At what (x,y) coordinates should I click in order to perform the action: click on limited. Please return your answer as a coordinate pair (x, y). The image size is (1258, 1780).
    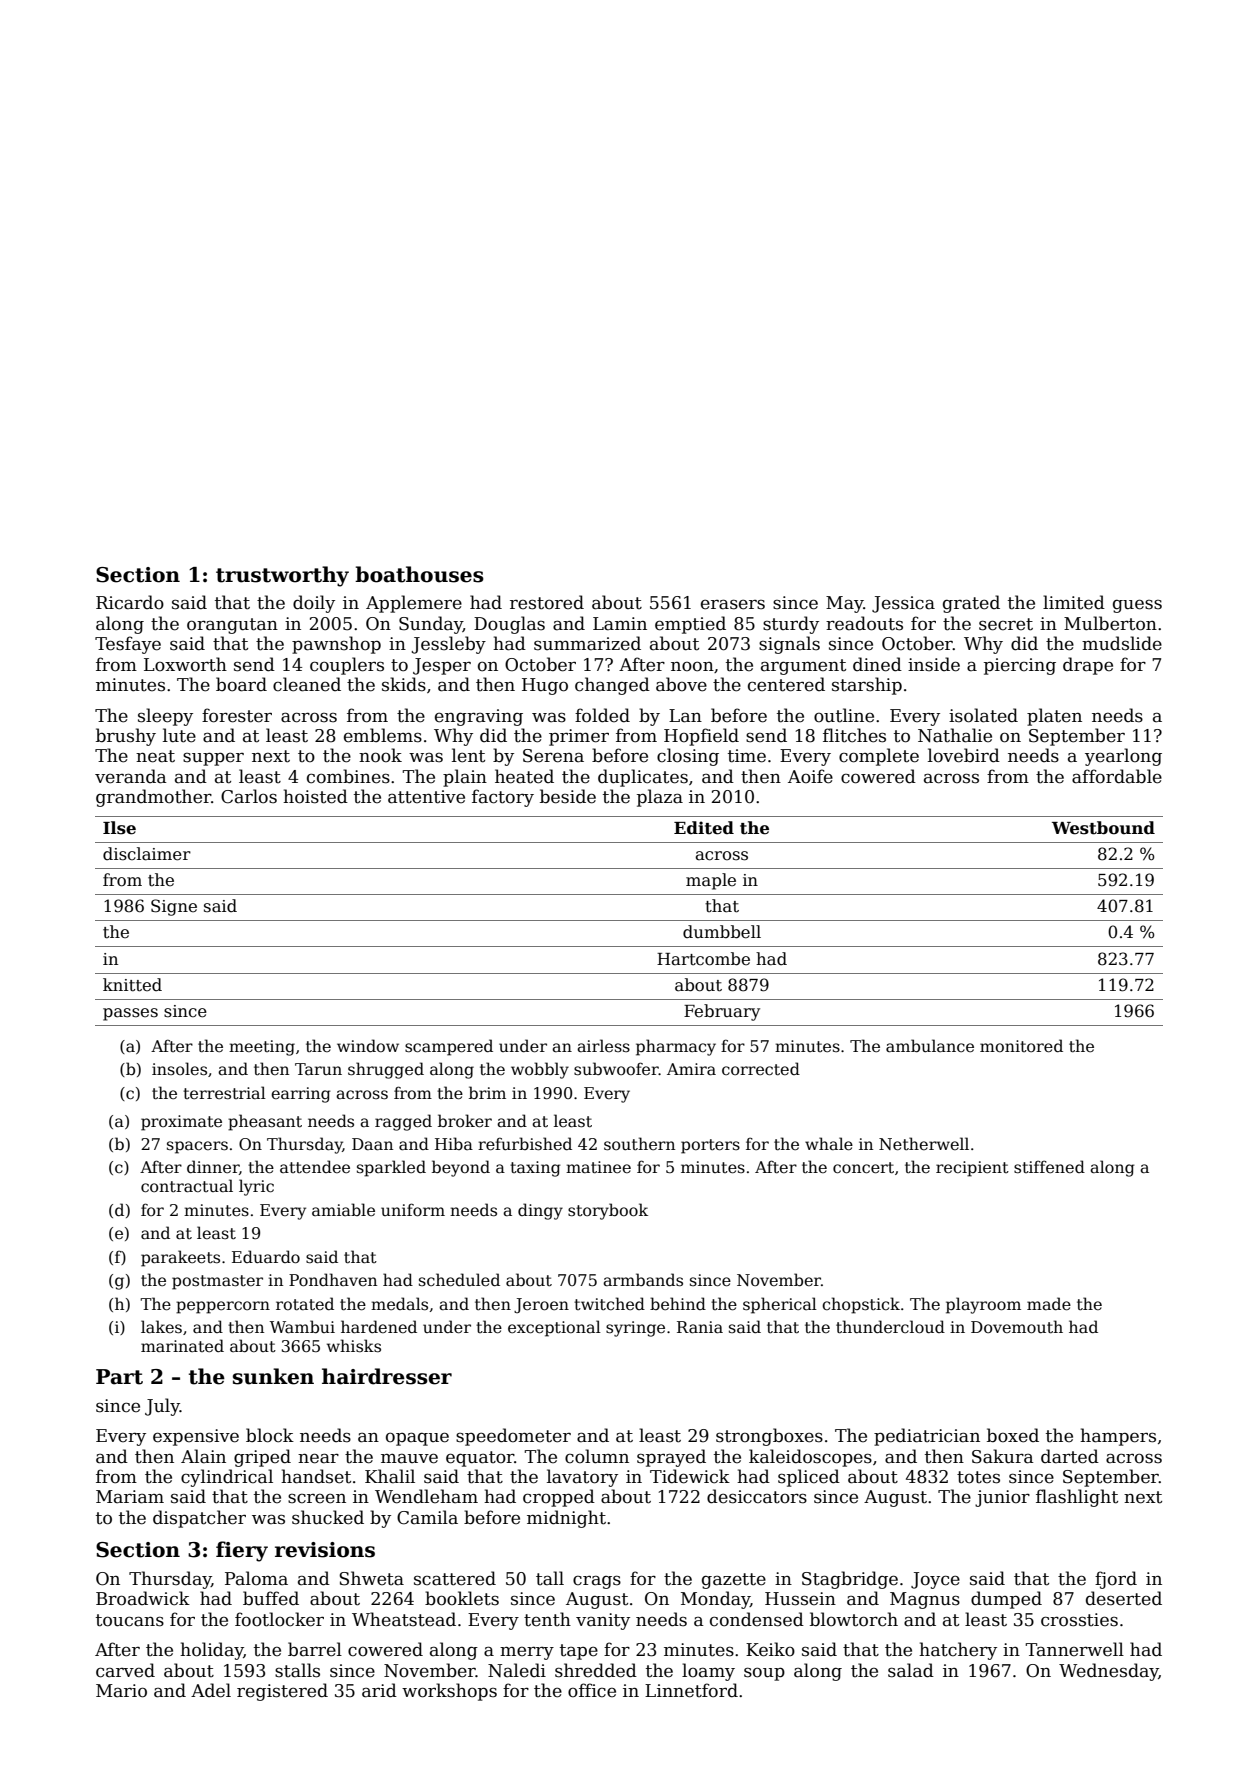
    Looking at the image, I should click on (1074, 602).
